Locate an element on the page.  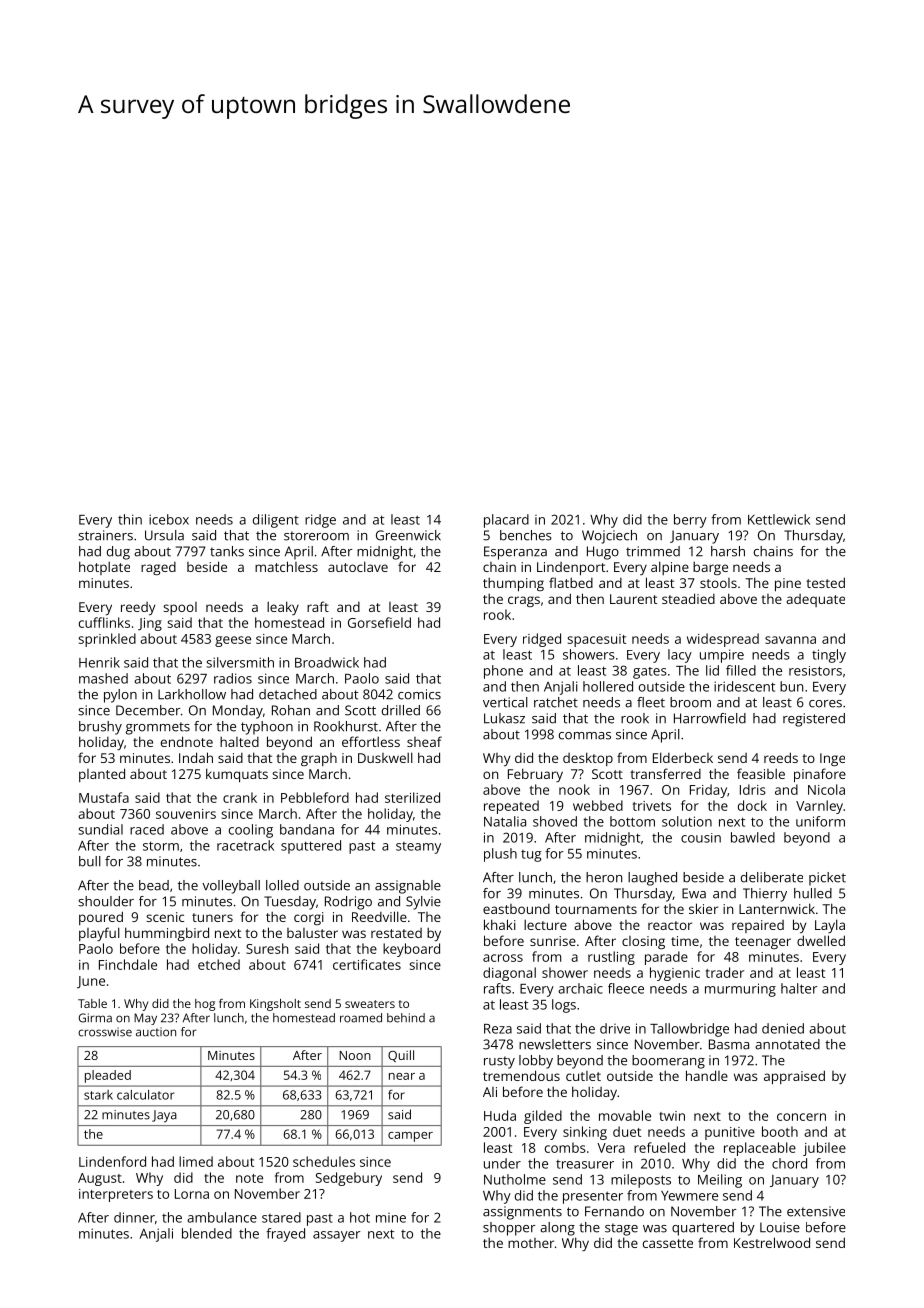
schedules is located at coordinates (324, 1161).
